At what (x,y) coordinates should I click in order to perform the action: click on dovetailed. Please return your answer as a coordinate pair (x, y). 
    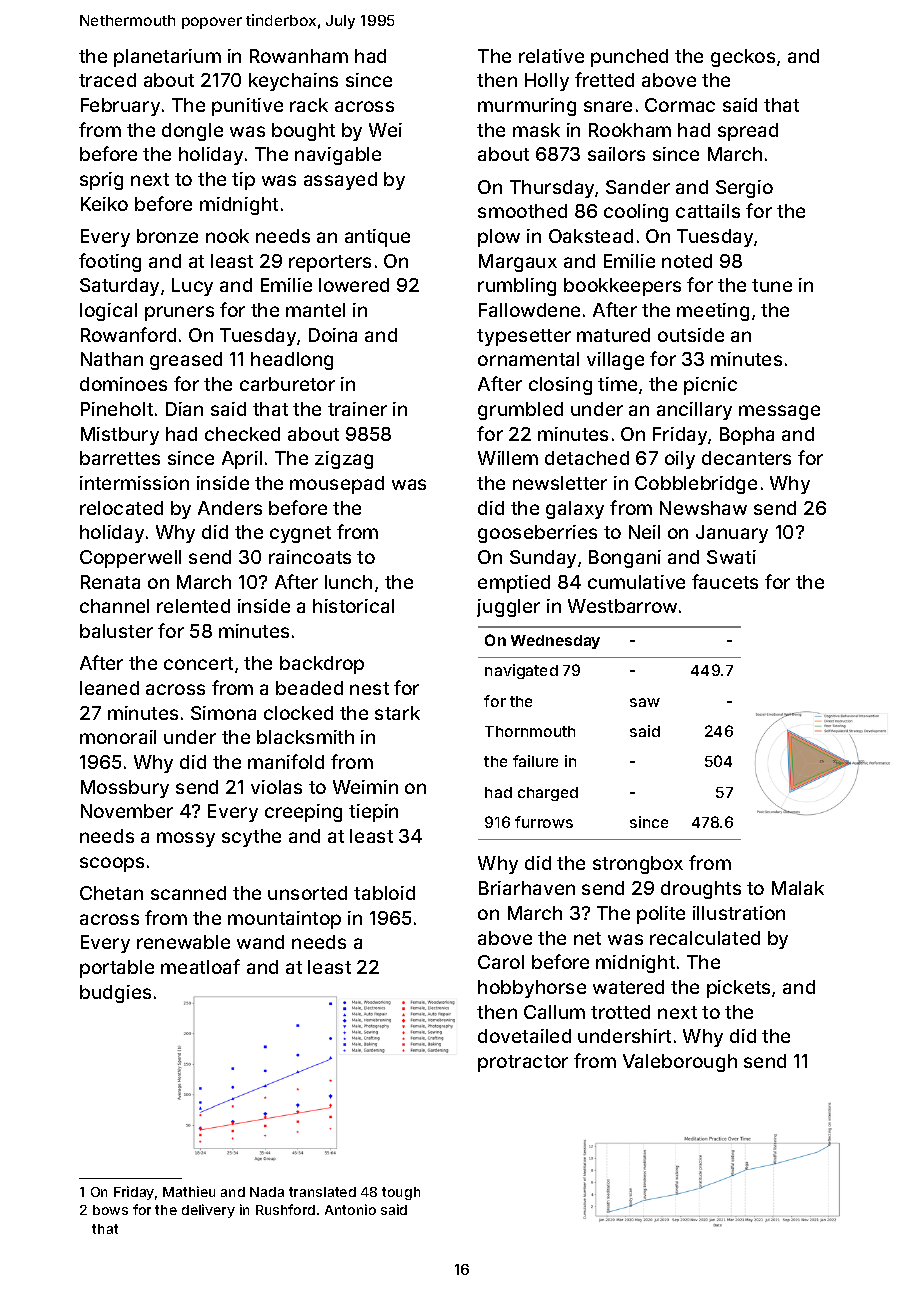
    Looking at the image, I should click on (524, 1036).
